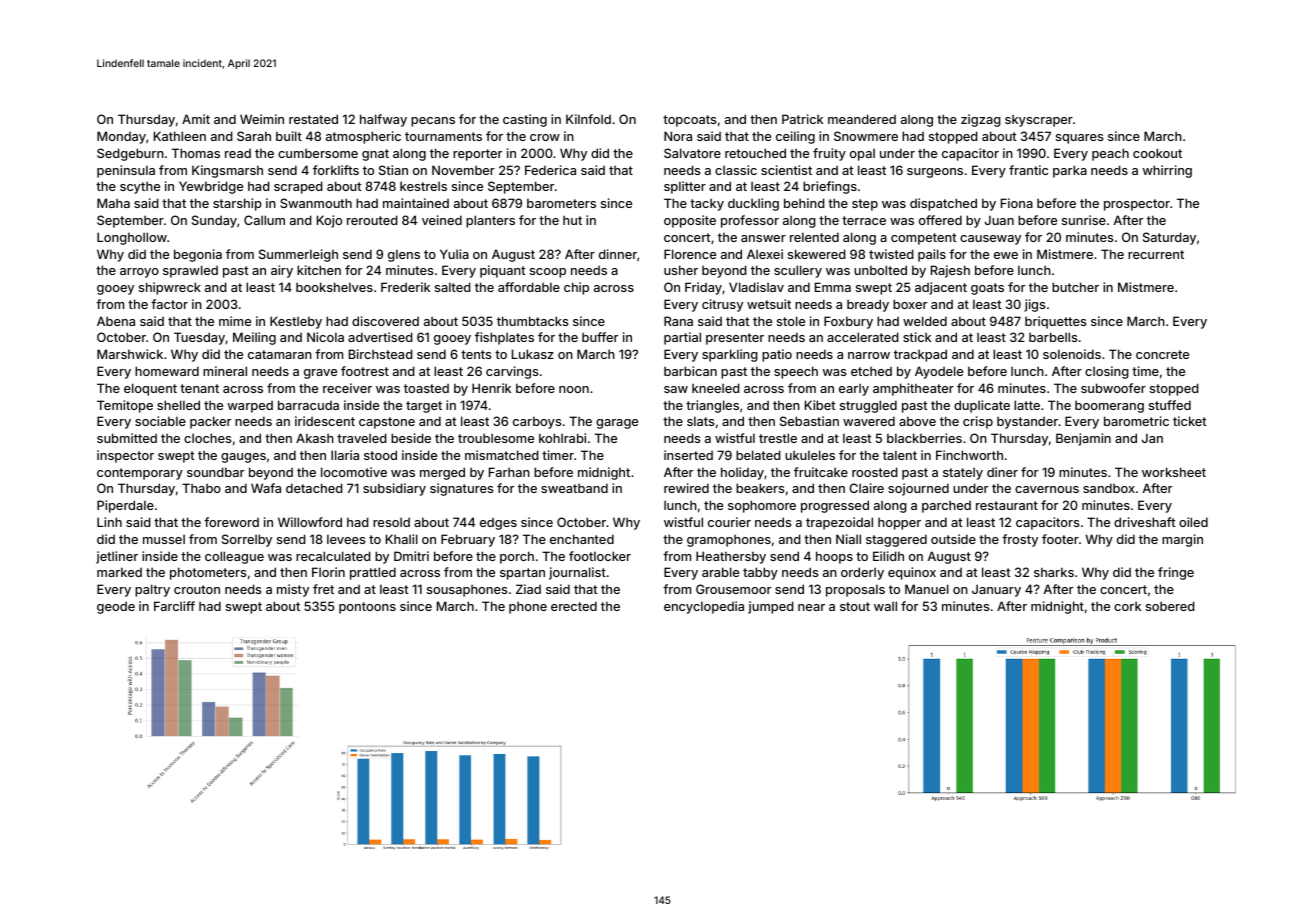 The height and width of the page is (924, 1308). What do you see at coordinates (1034, 305) in the page?
I see `jigs` at bounding box center [1034, 305].
